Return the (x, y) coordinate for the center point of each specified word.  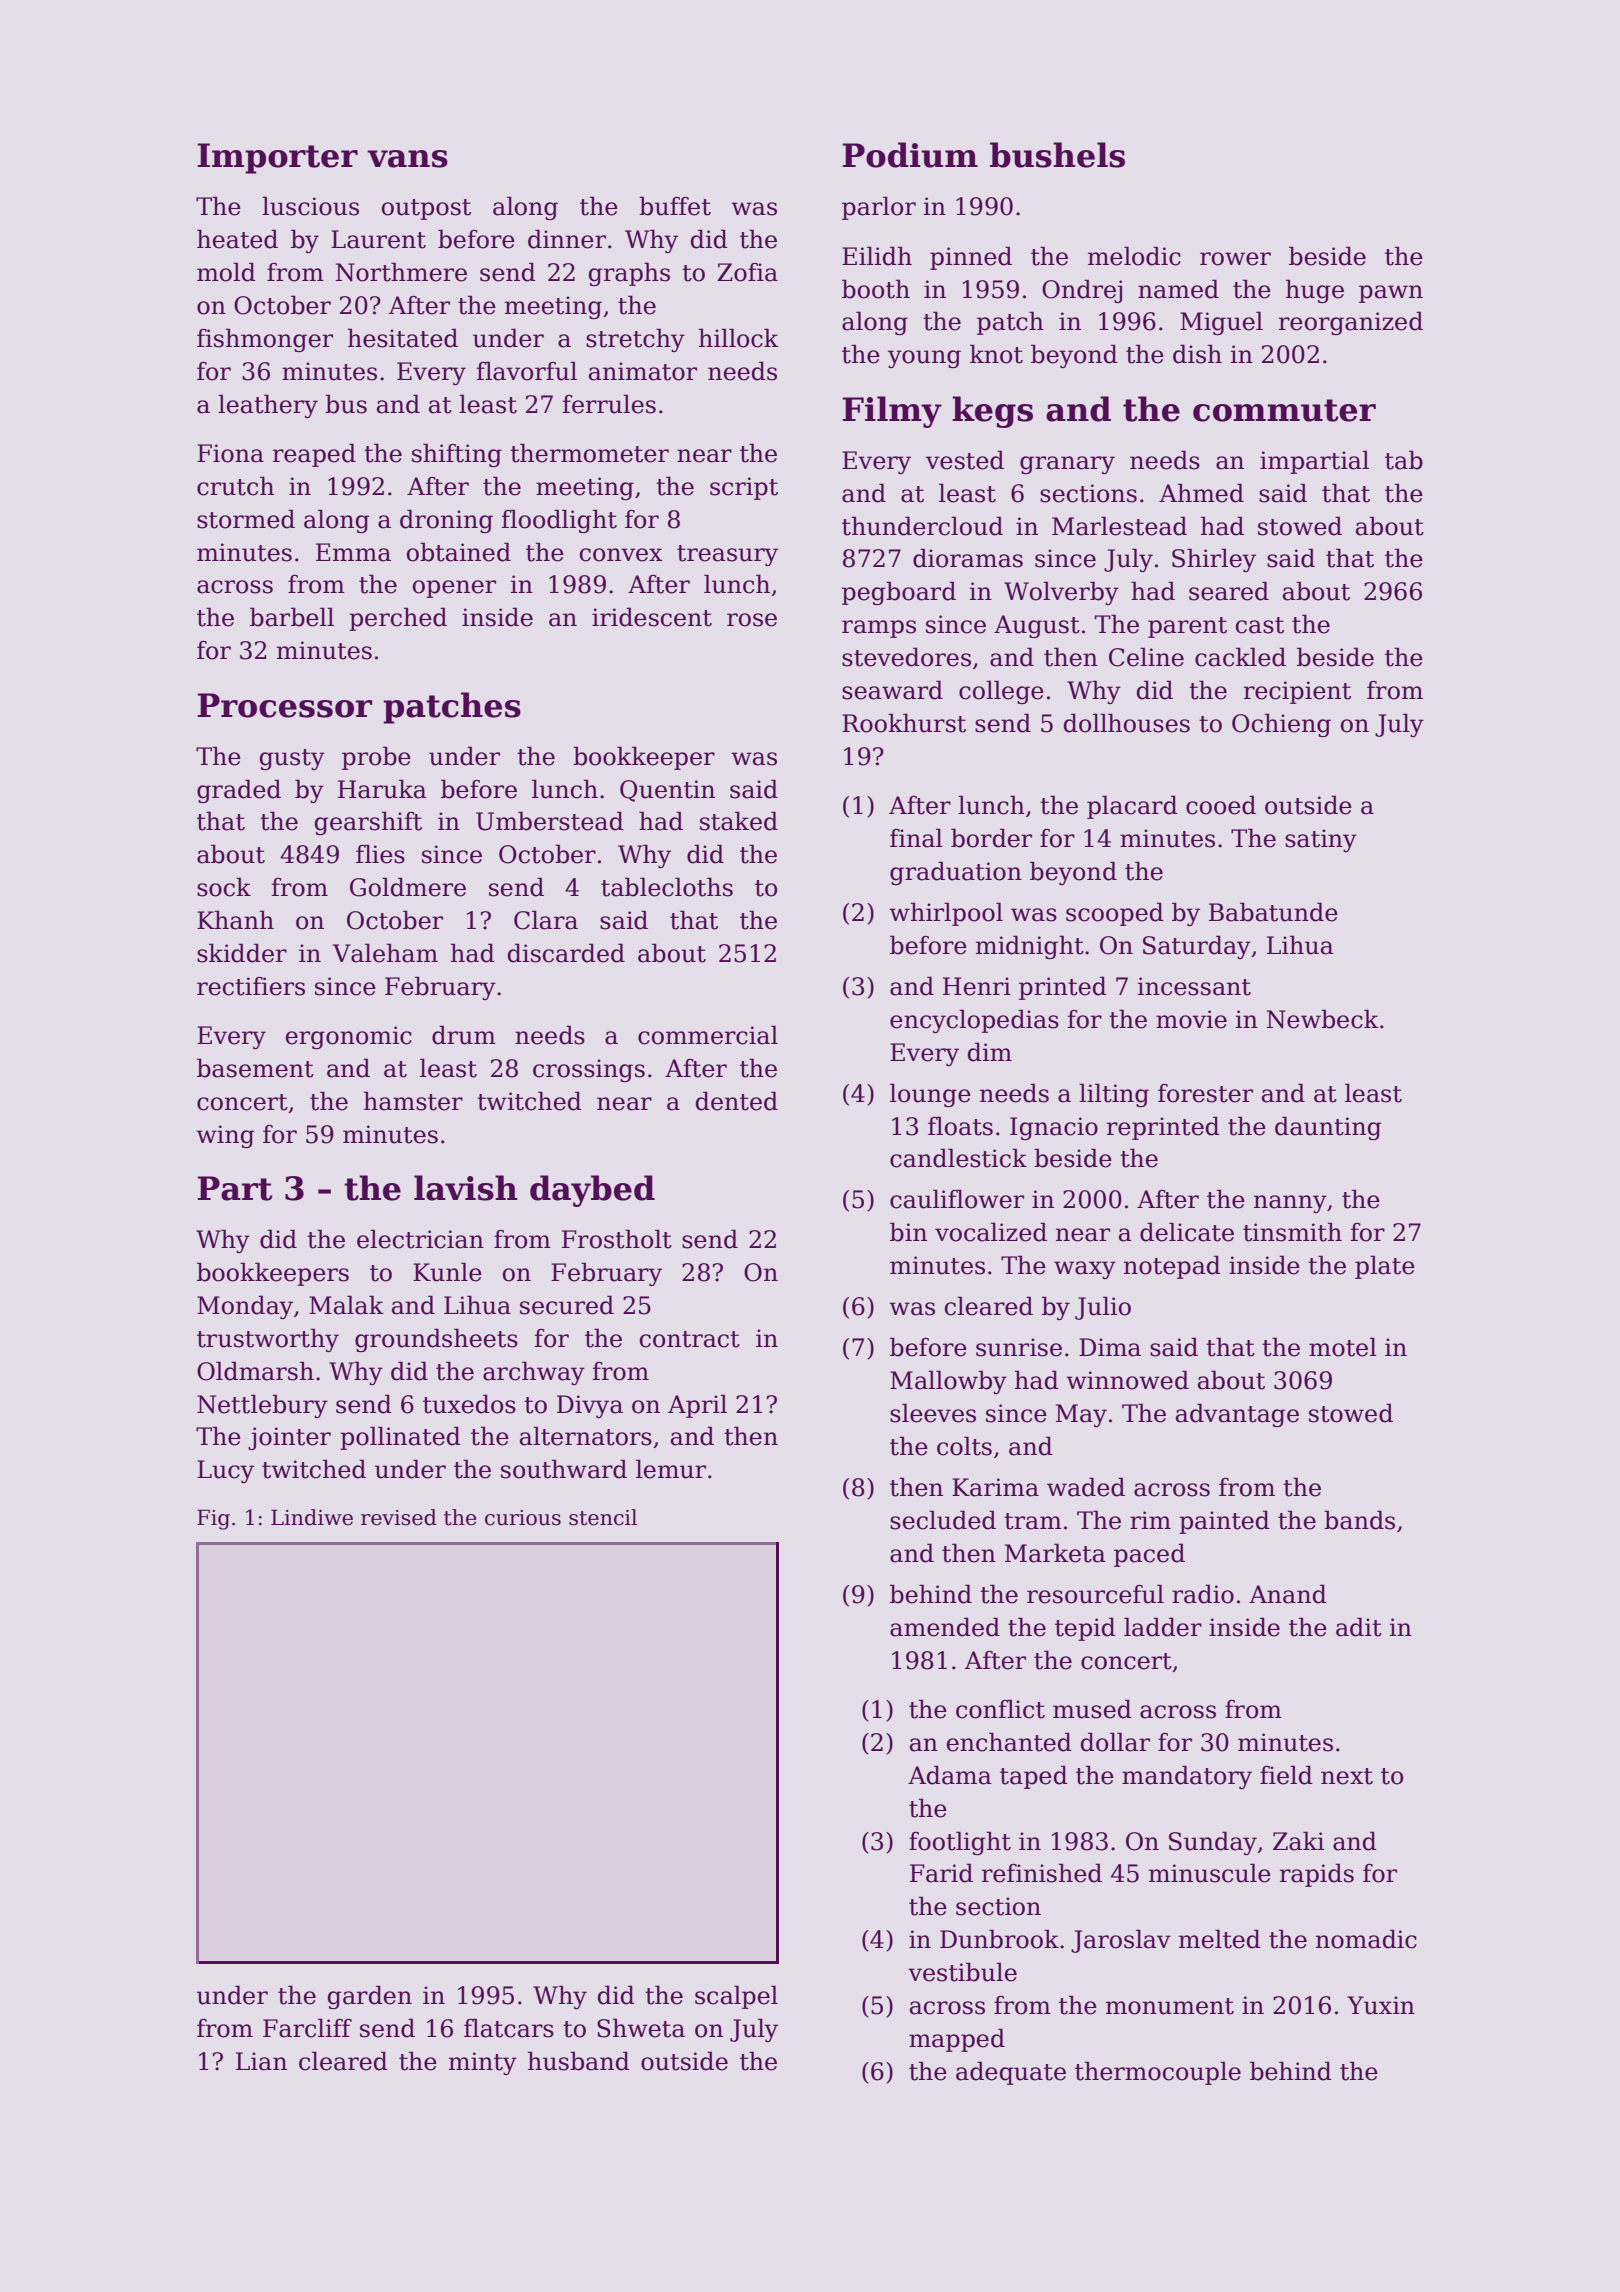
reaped (314, 455)
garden (370, 1997)
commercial (708, 1035)
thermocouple (1158, 2073)
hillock (739, 338)
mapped (957, 2040)
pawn (1391, 294)
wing (225, 1136)
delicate (1187, 1232)
